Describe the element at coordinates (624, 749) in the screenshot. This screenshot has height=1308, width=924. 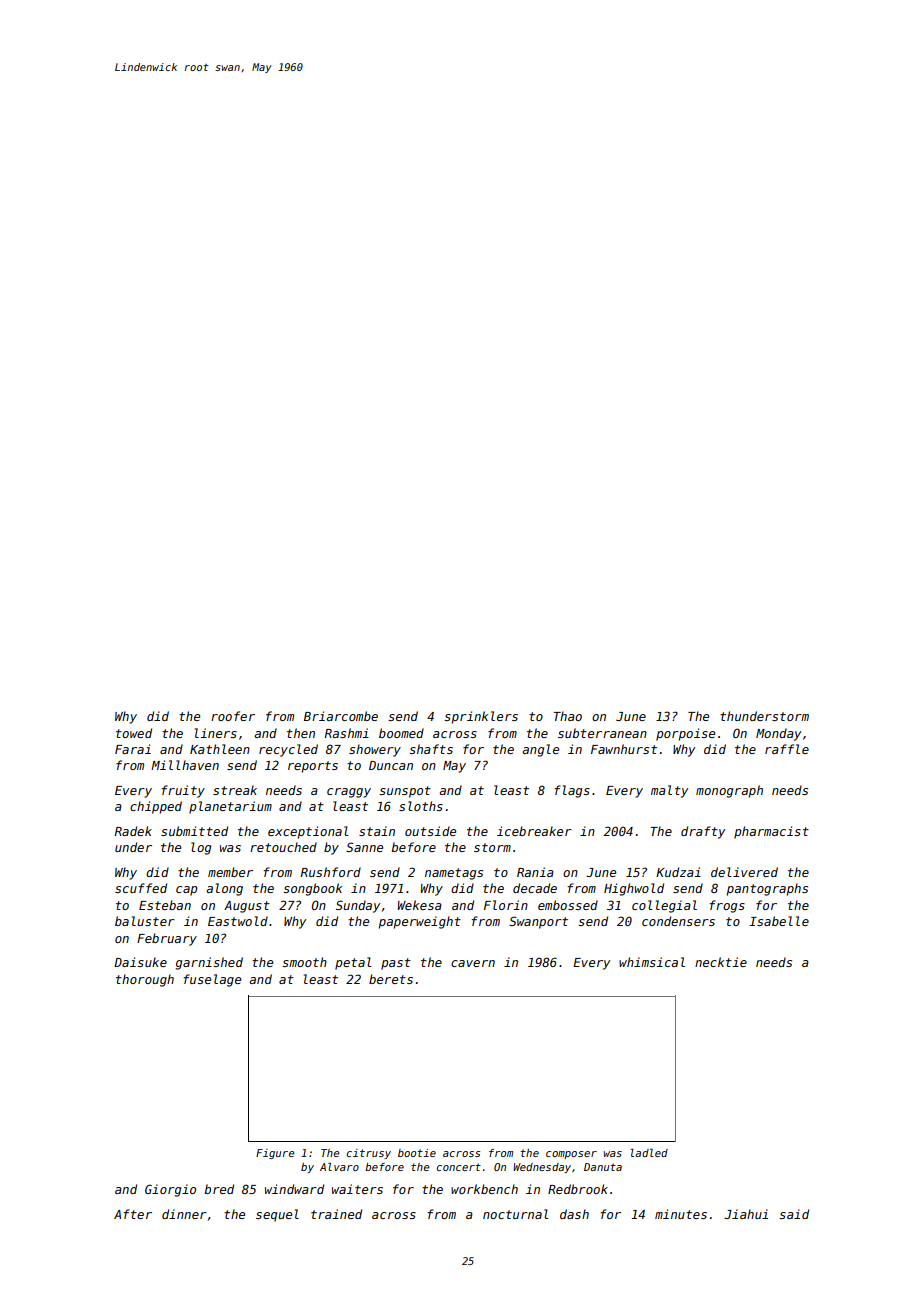
I see `Fawnhurst` at that location.
